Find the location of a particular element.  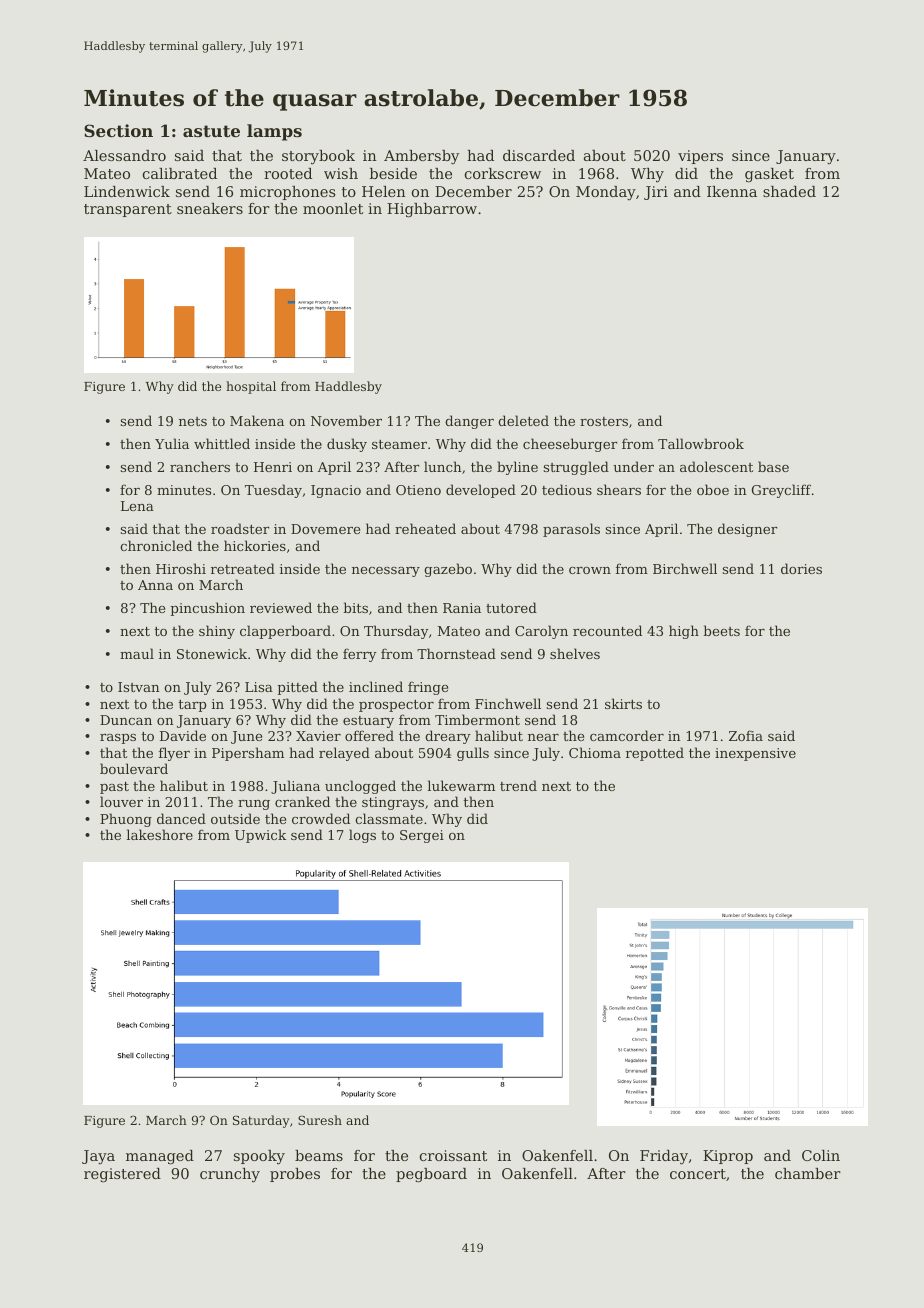

moonlet is located at coordinates (333, 208).
